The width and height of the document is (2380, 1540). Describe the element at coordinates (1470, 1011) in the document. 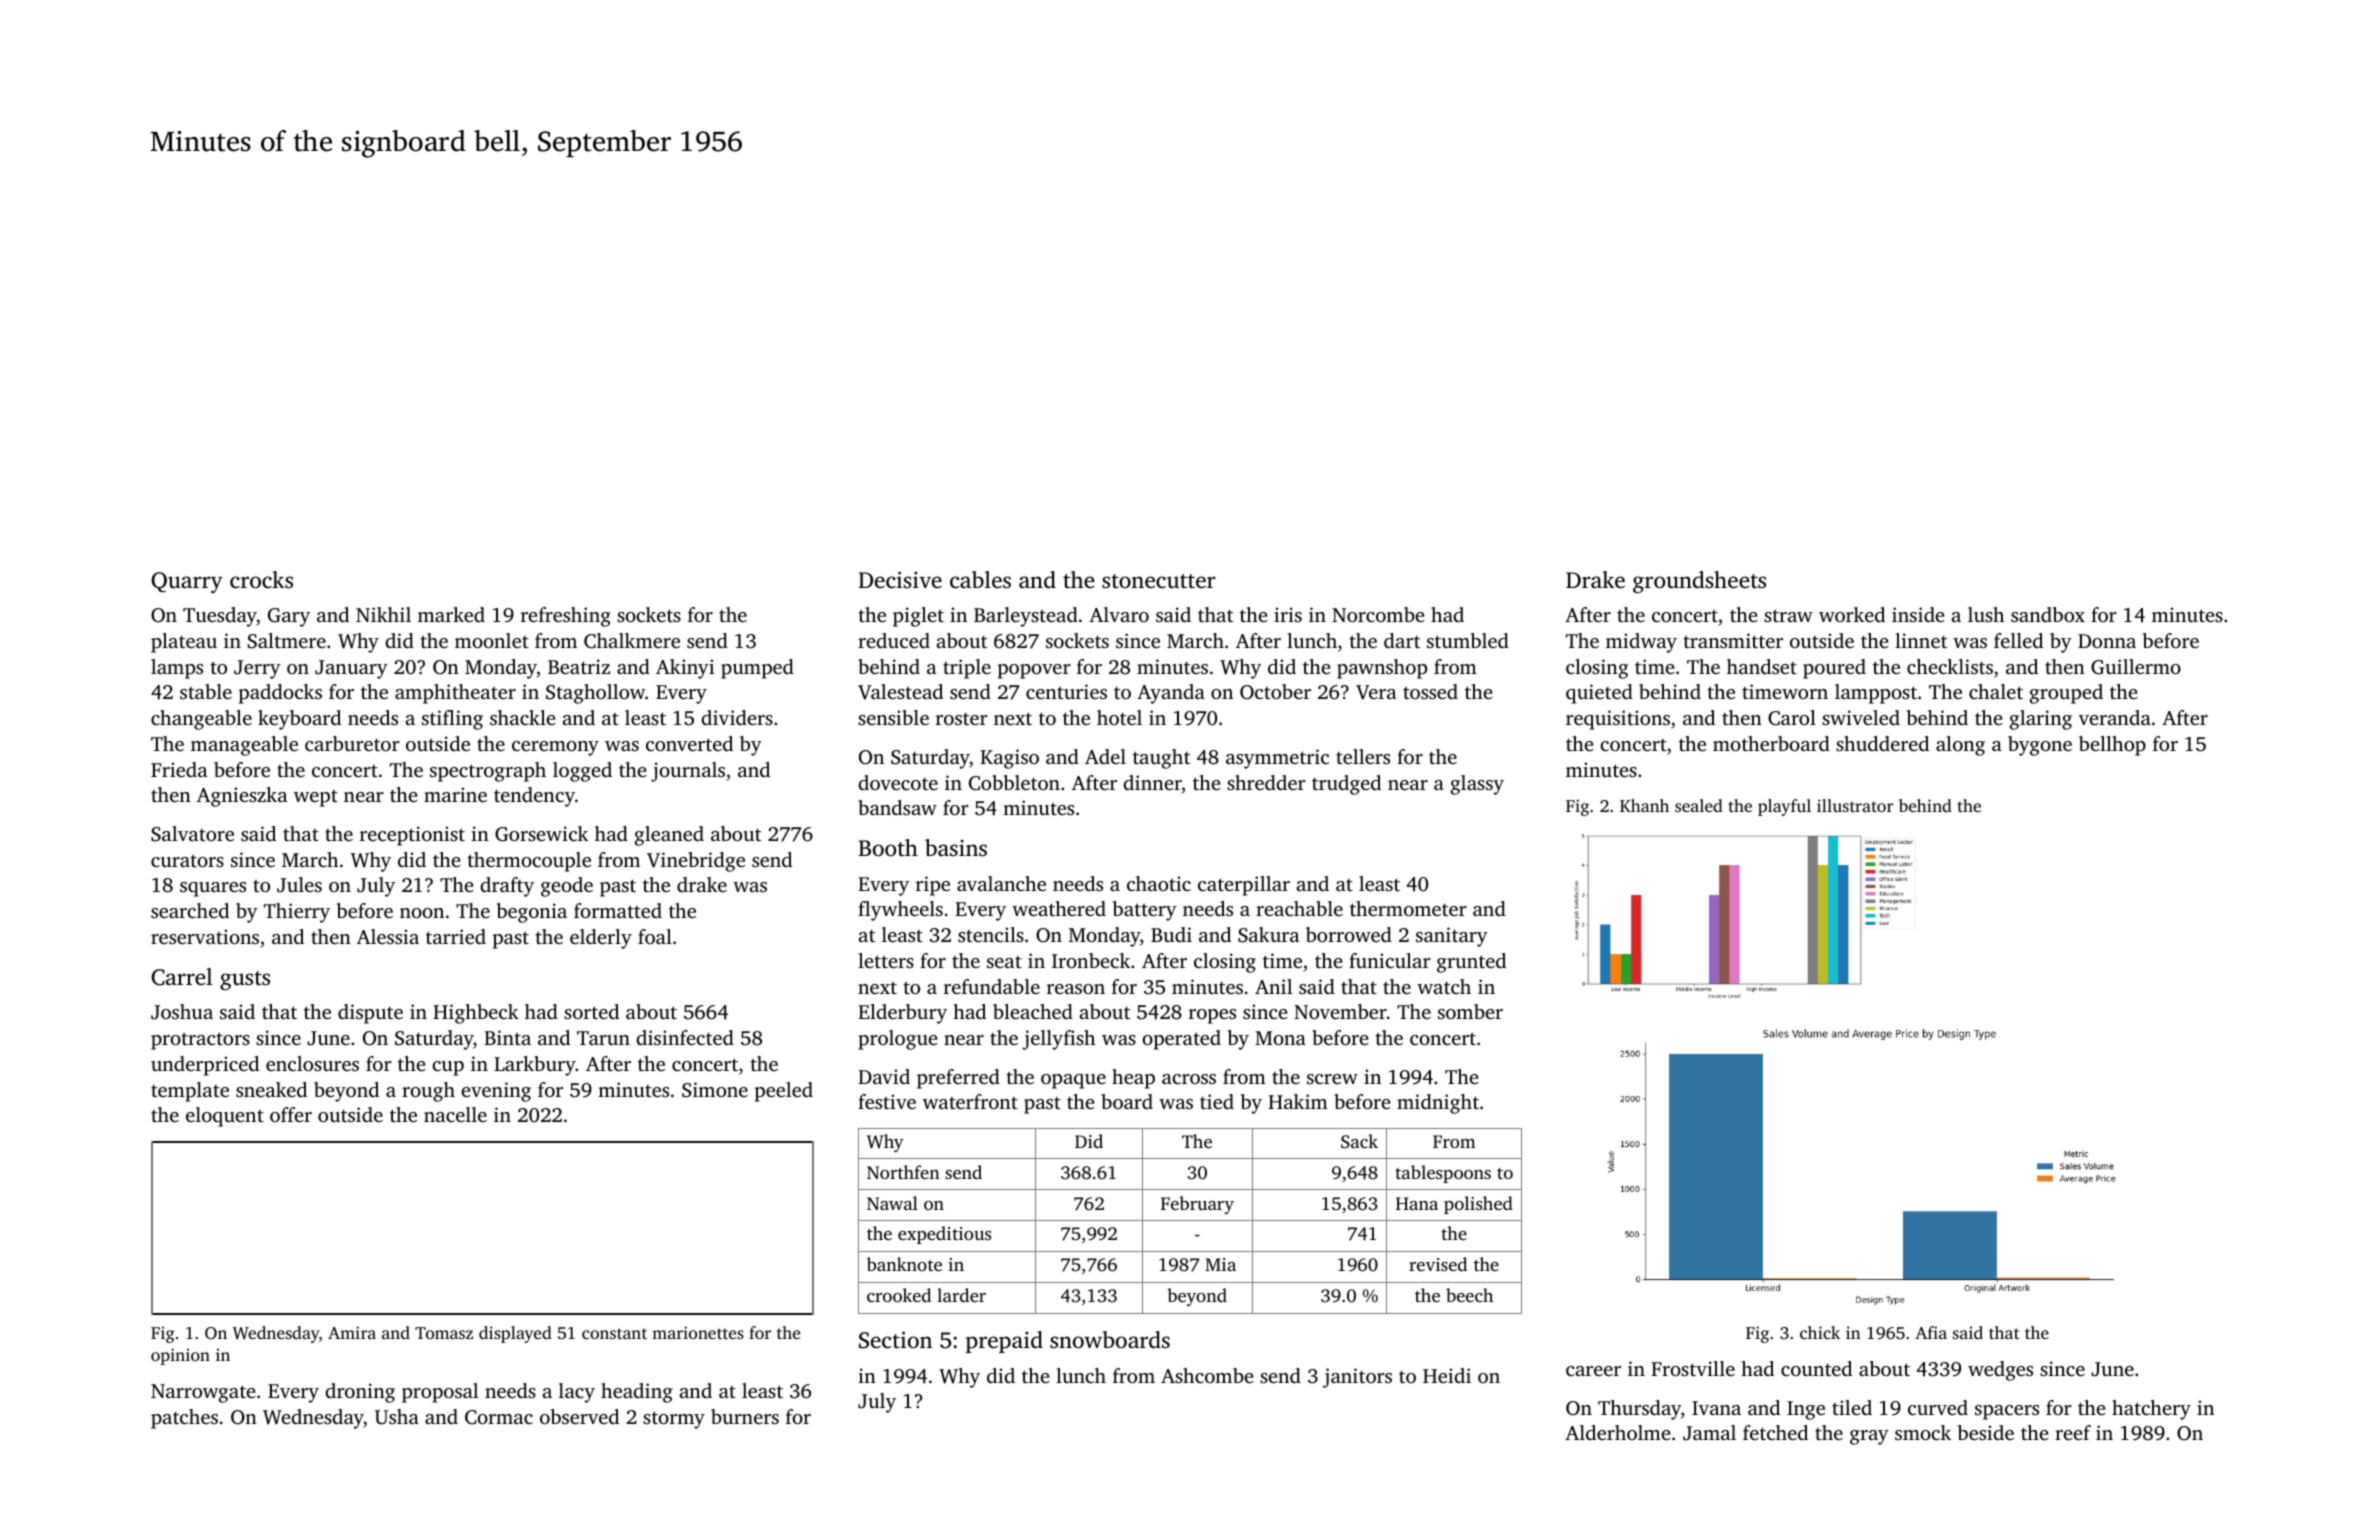

I see `somber` at that location.
